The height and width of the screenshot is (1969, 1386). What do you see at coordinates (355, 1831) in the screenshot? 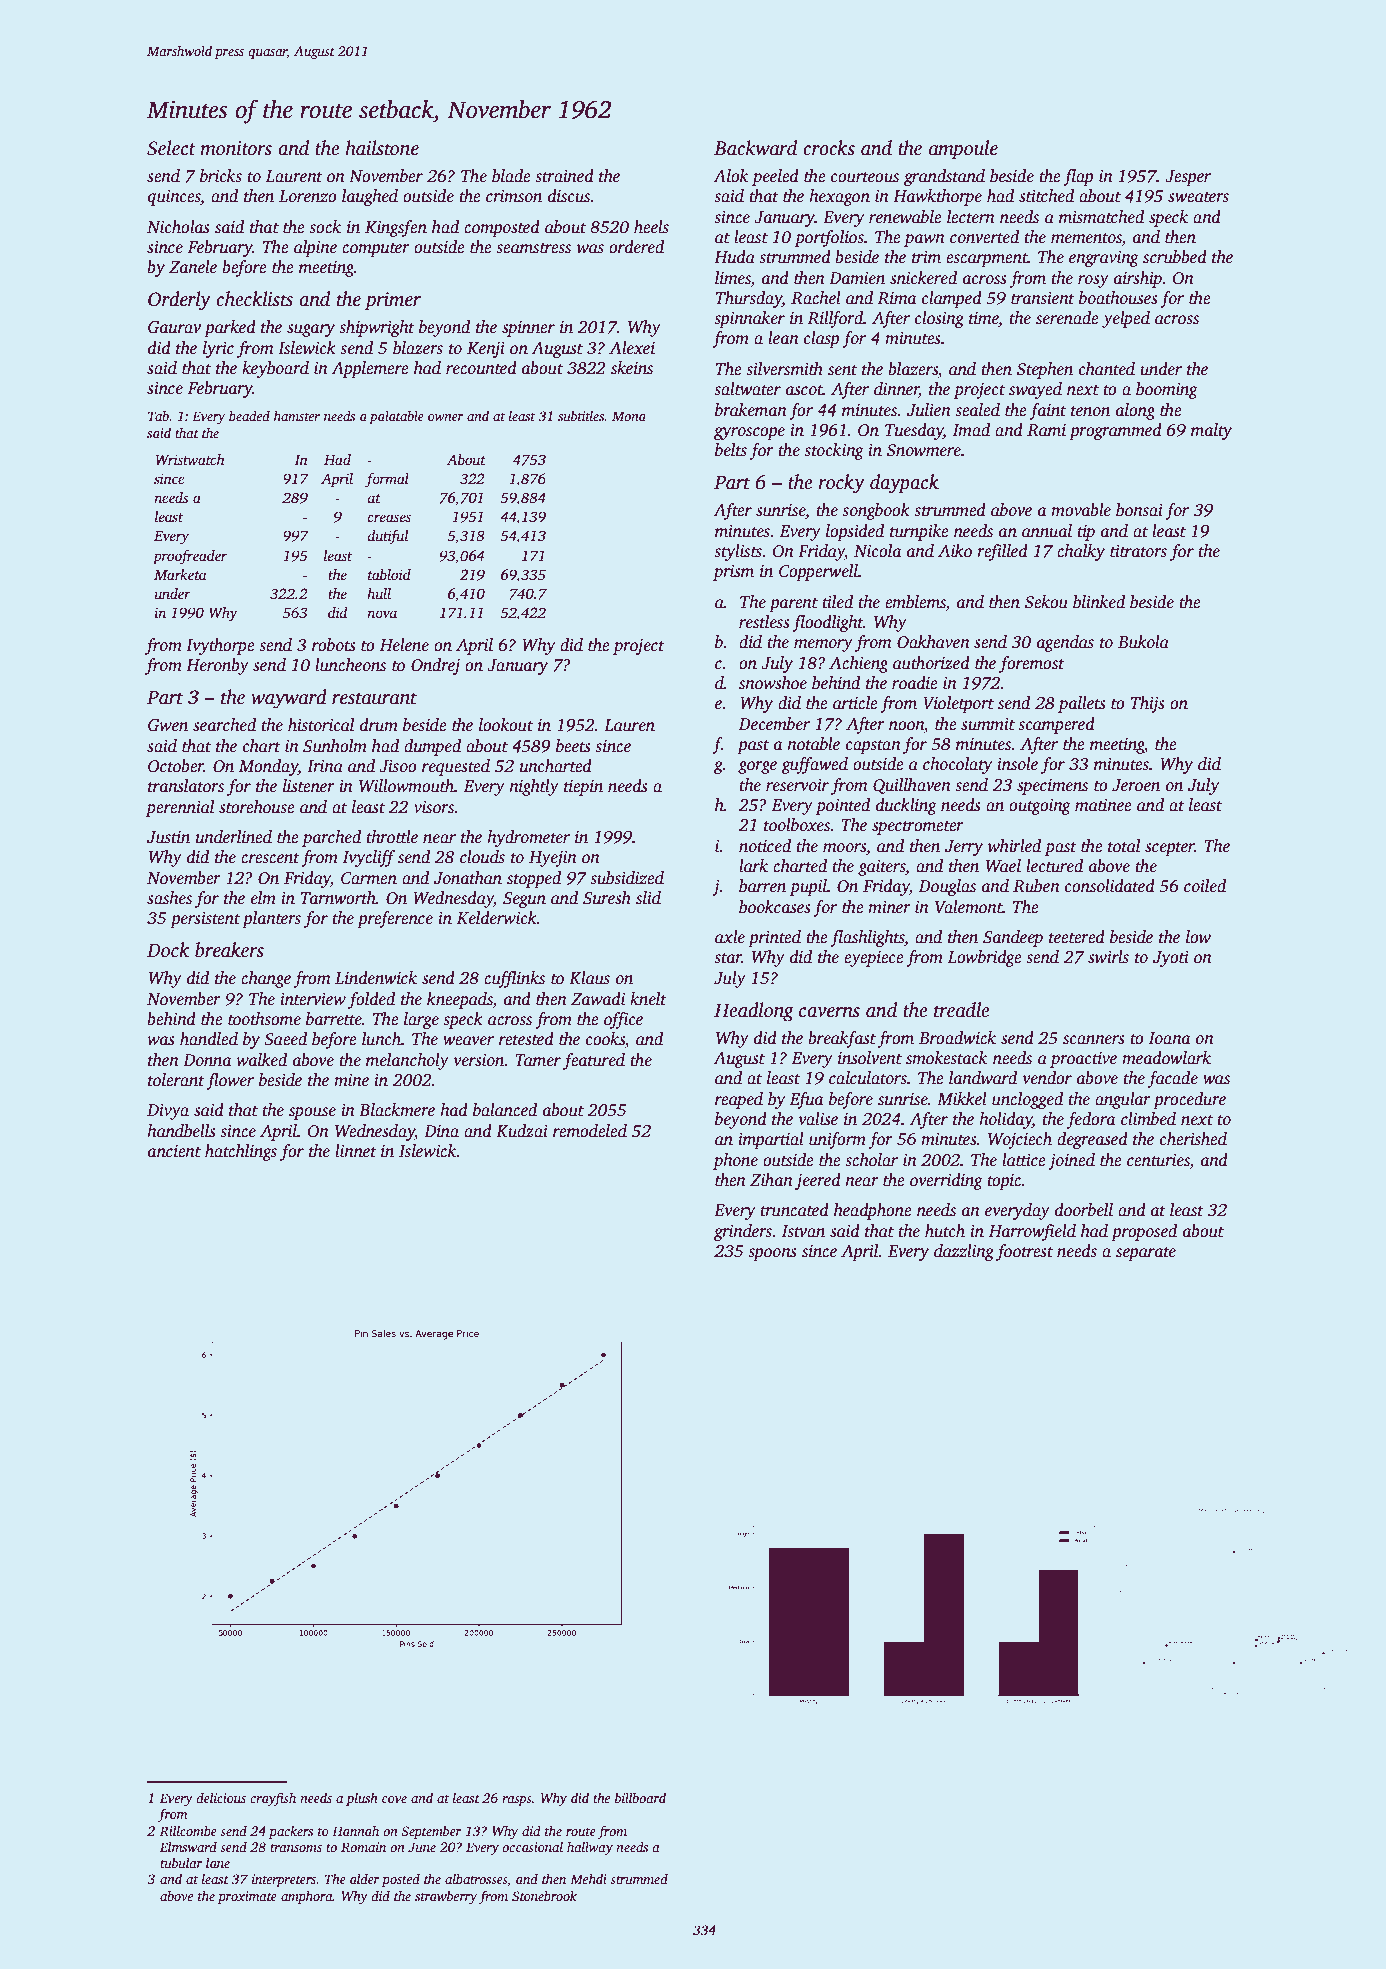
I see `Hannah` at bounding box center [355, 1831].
